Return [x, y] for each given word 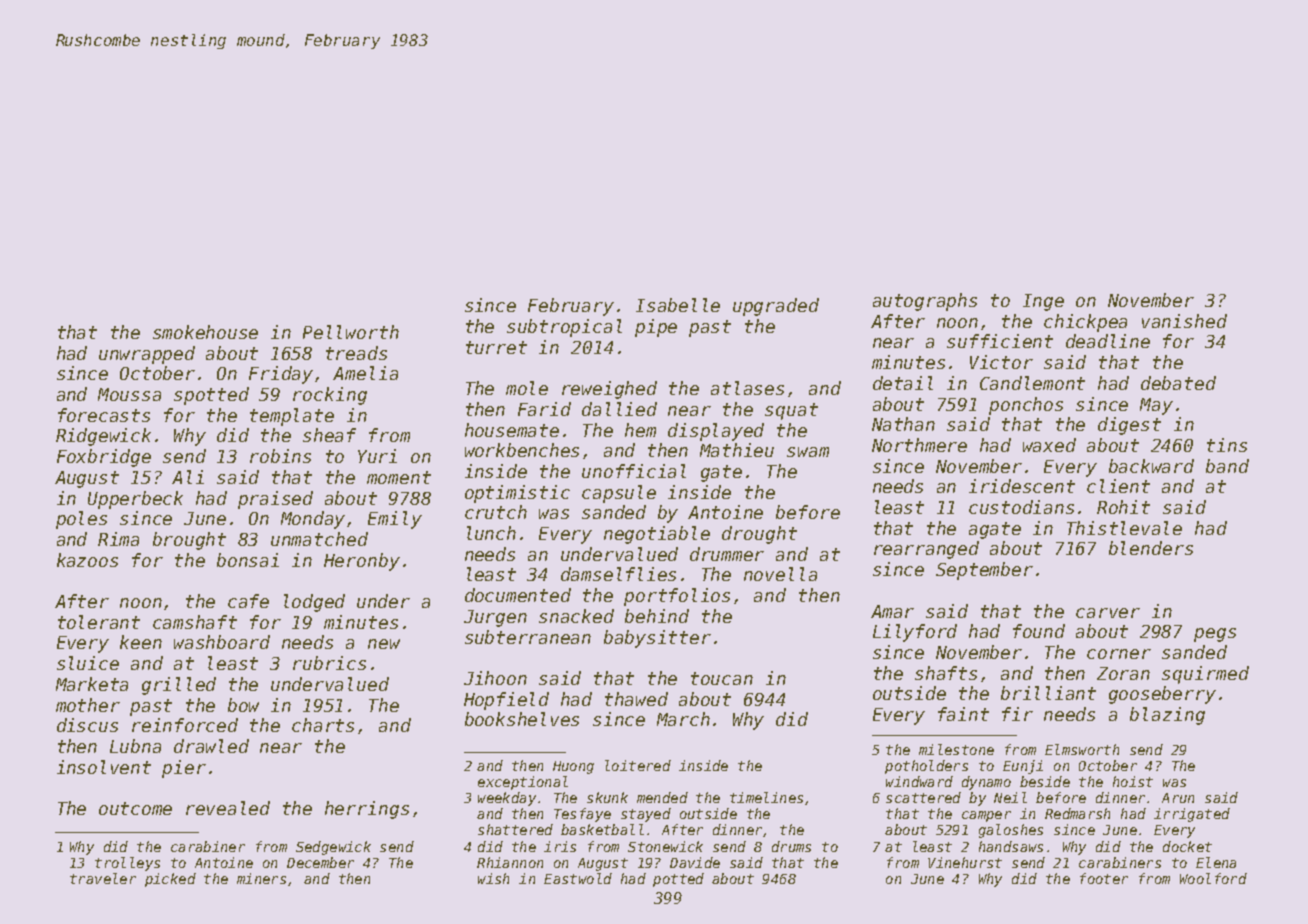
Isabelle [678, 305]
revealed [228, 808]
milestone [956, 749]
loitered [638, 765]
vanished [1184, 321]
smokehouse [205, 332]
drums [791, 846]
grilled [179, 686]
